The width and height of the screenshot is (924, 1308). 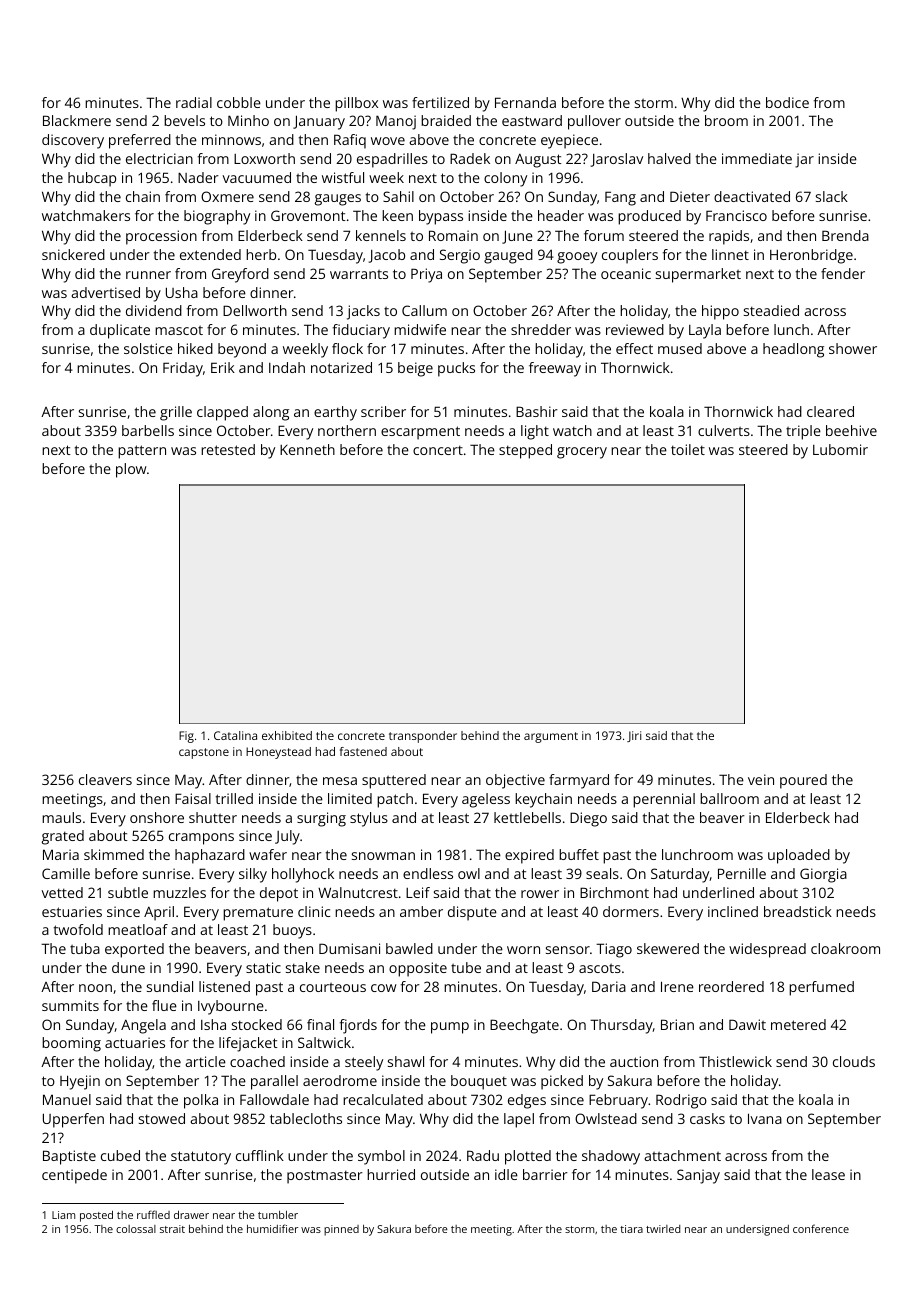 What do you see at coordinates (239, 102) in the screenshot?
I see `cobble` at bounding box center [239, 102].
